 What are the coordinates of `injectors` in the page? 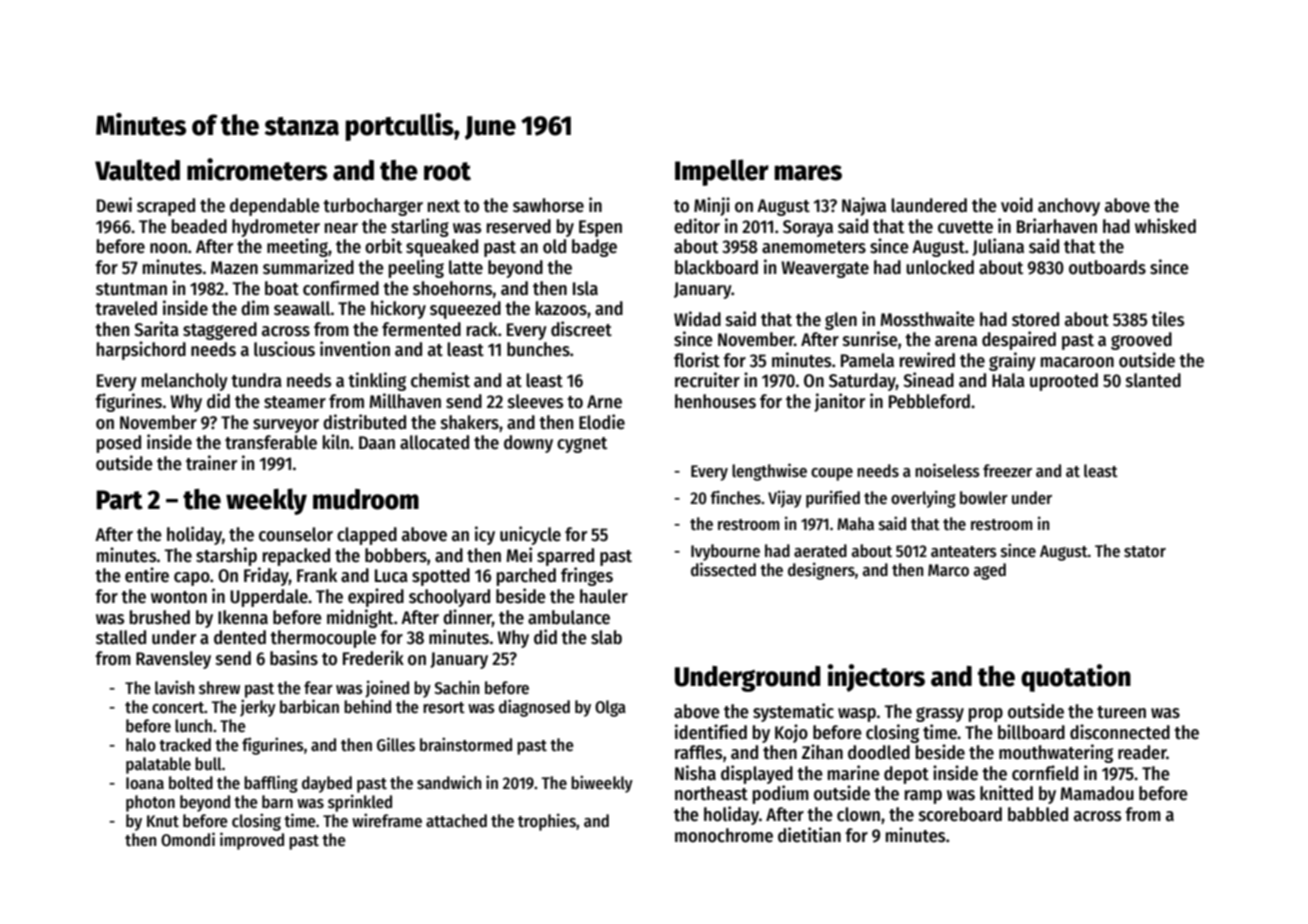 It's located at (876, 678).
